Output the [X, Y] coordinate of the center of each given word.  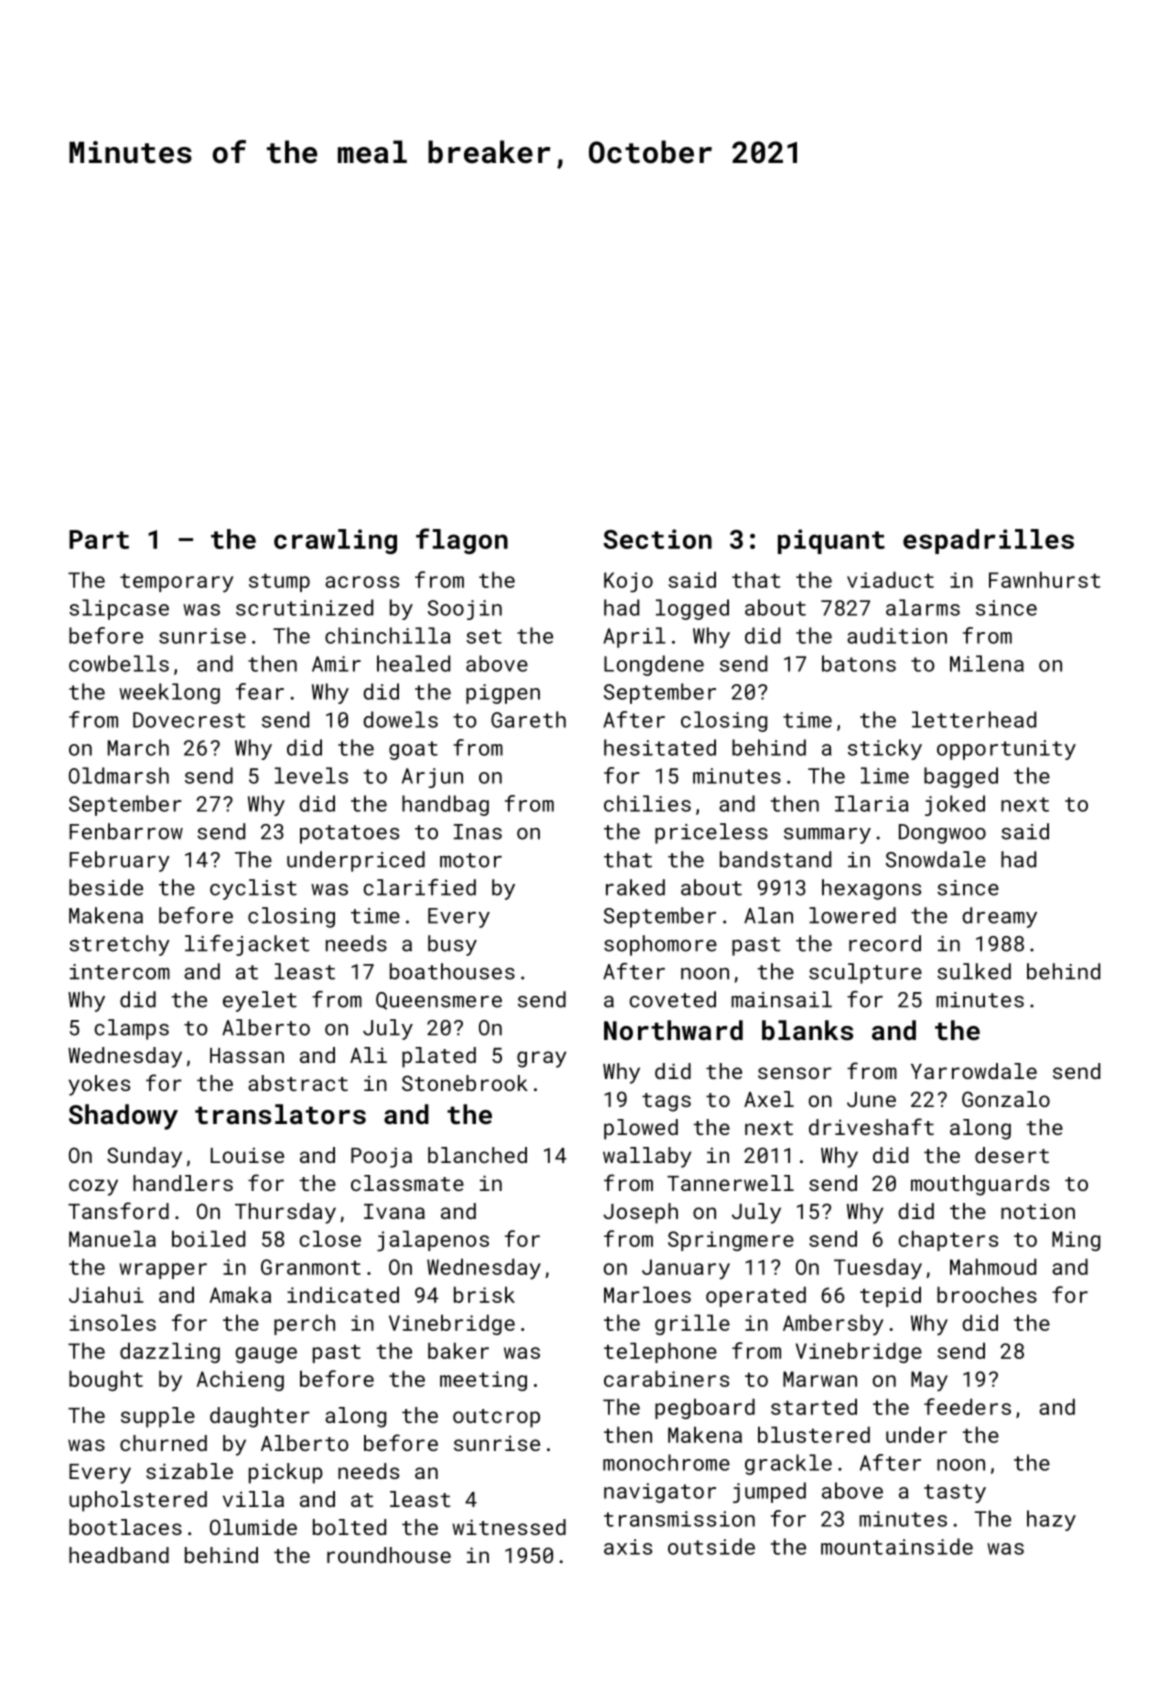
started [814, 1406]
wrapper [163, 1271]
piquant [831, 541]
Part [99, 539]
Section [657, 539]
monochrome [666, 1462]
